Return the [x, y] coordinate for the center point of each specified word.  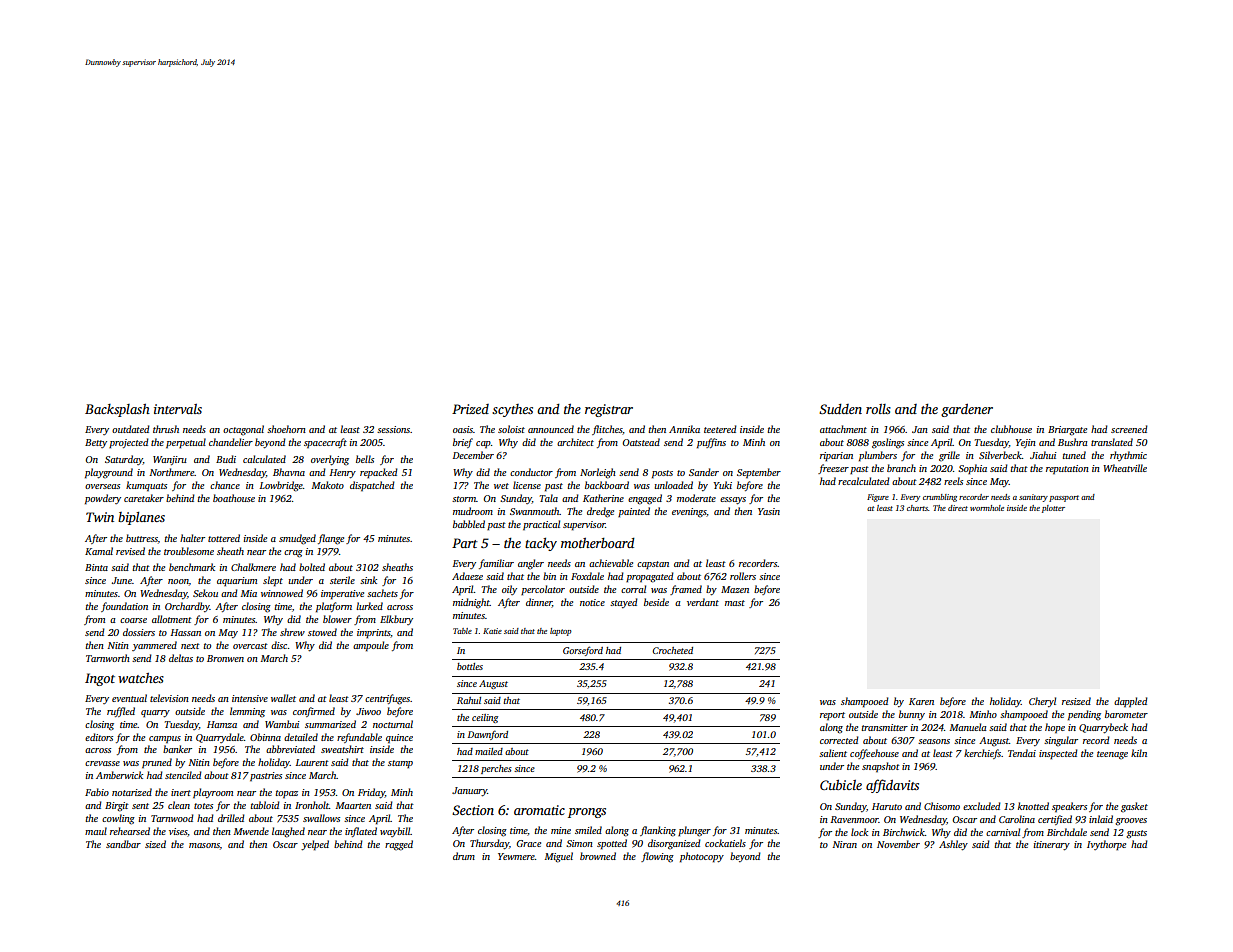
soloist [511, 429]
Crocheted [672, 650]
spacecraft [325, 443]
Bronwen [225, 658]
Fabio [97, 792]
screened [1129, 429]
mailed [489, 751]
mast [735, 603]
